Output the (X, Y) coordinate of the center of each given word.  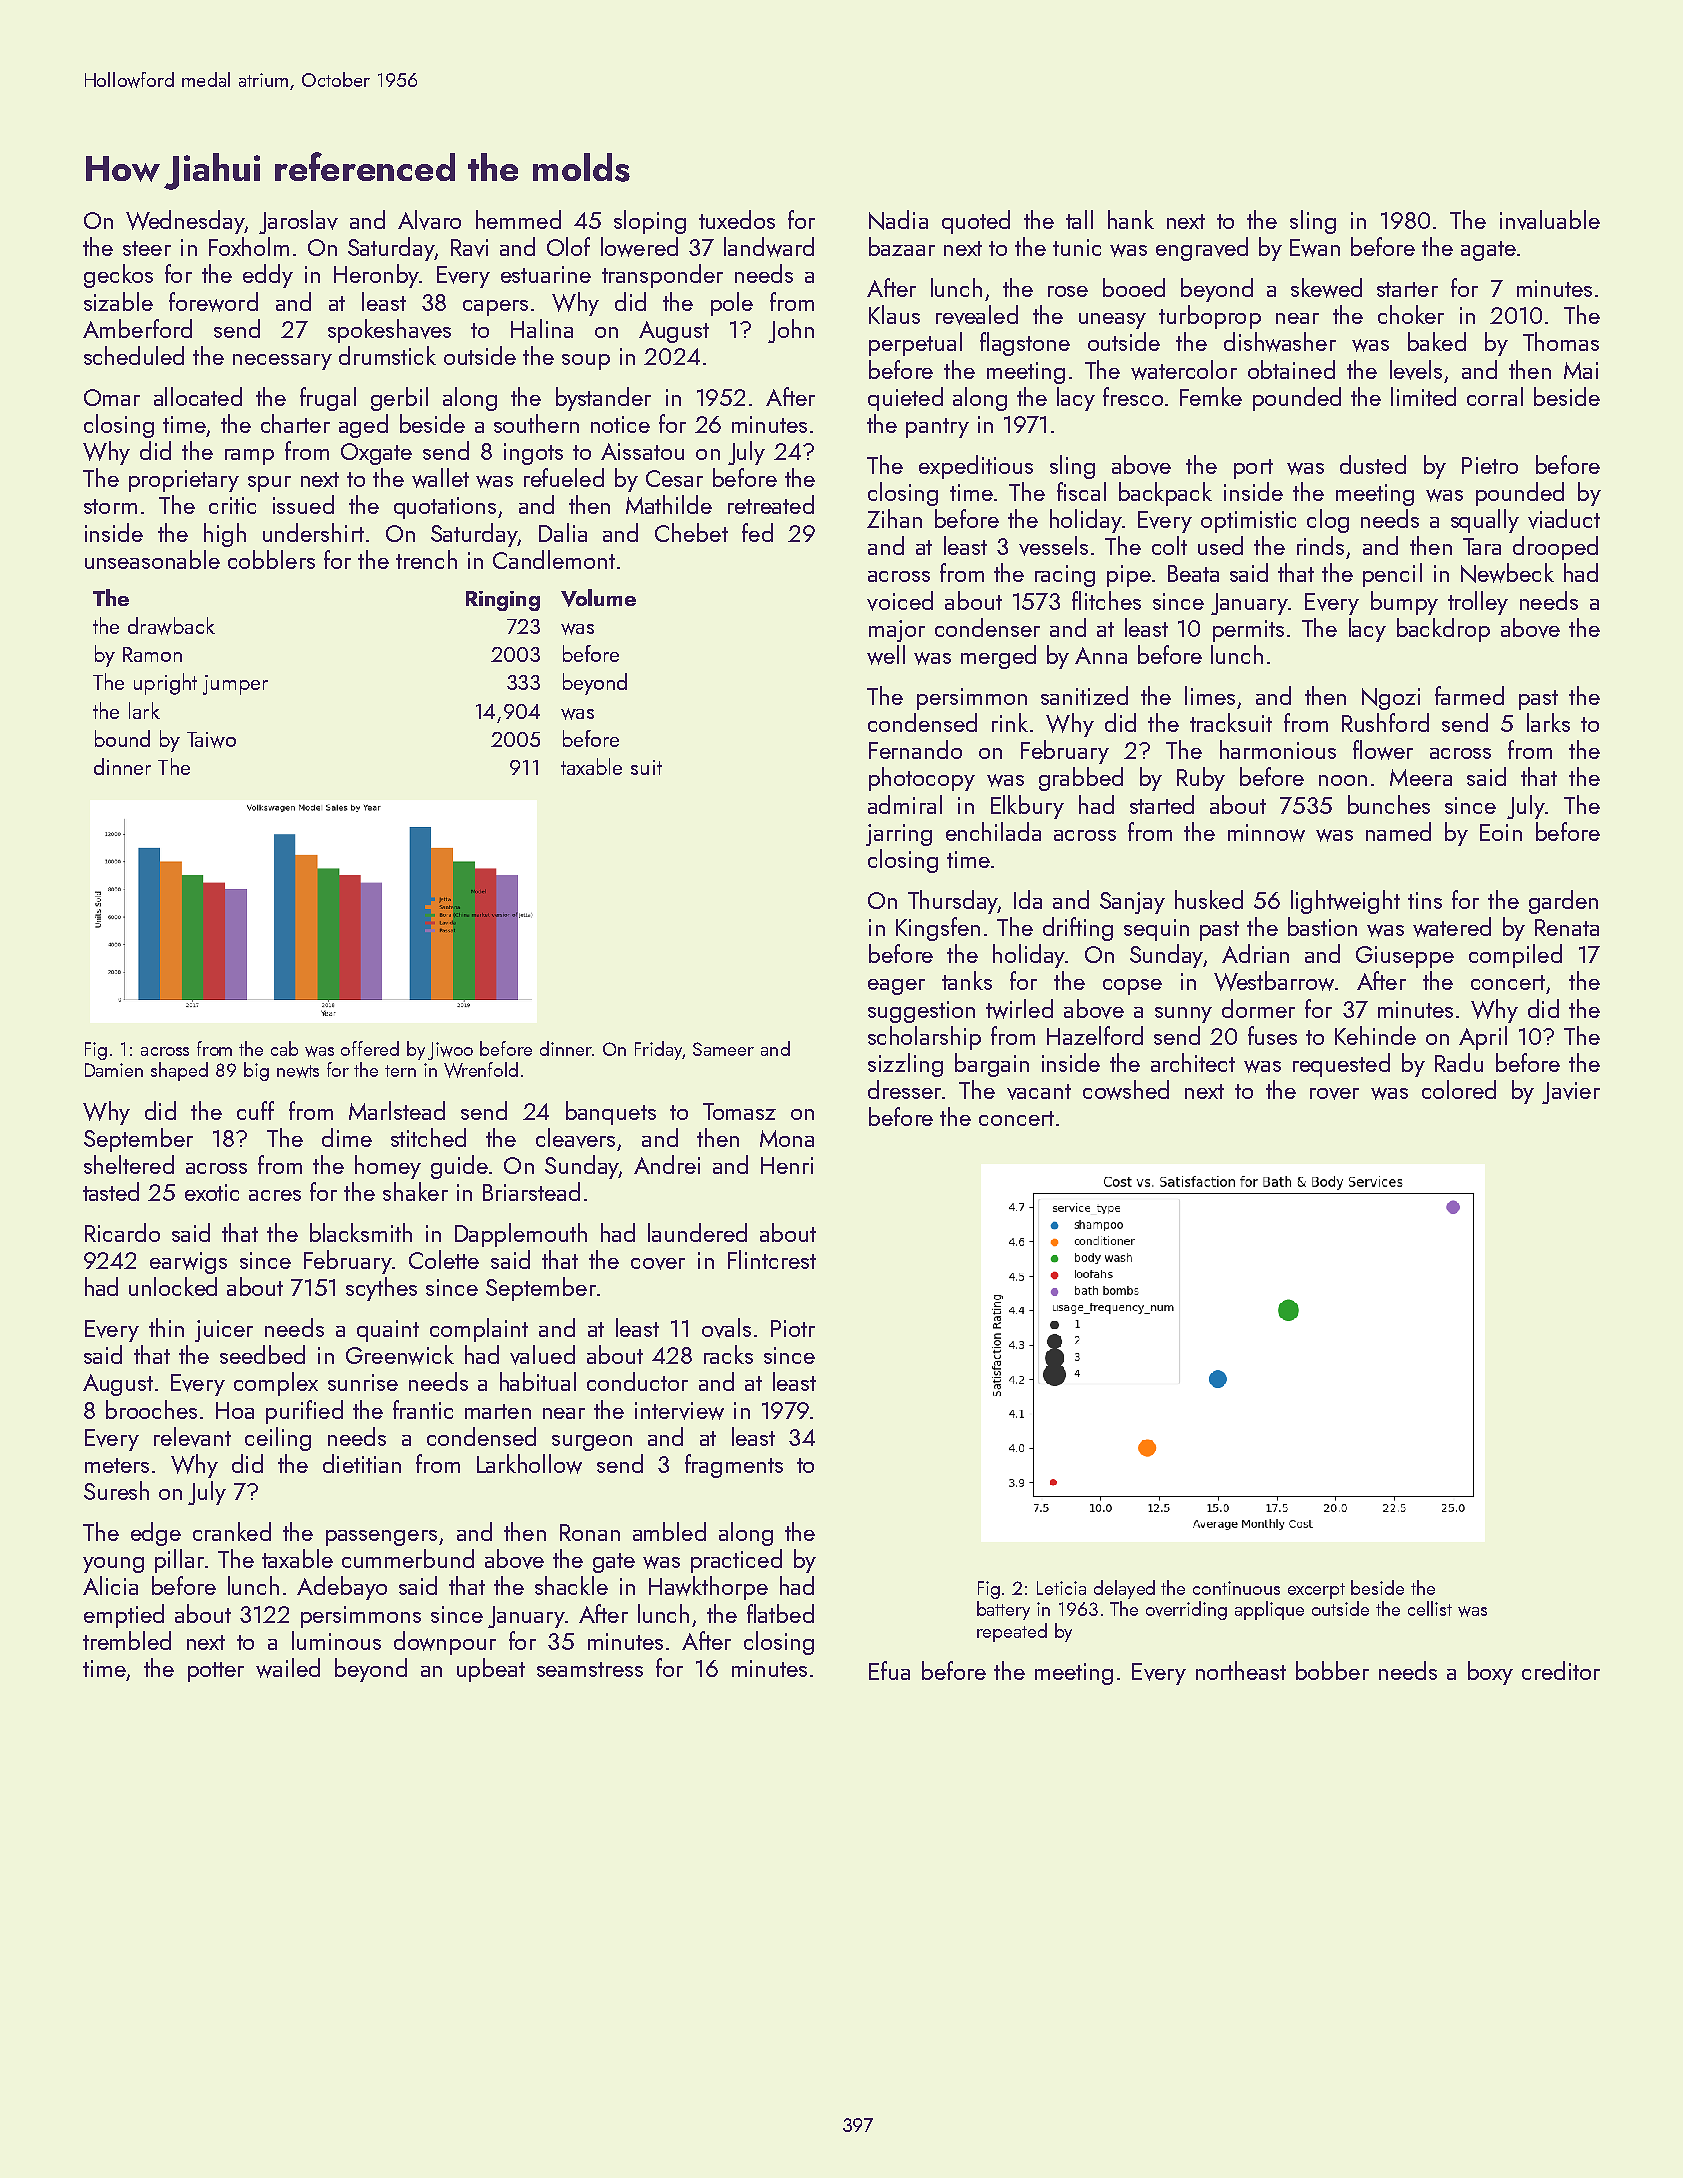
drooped (1555, 548)
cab (284, 1048)
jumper (235, 685)
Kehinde (1375, 1035)
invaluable (1550, 220)
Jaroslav (298, 222)
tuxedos (737, 219)
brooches (151, 1409)
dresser (904, 1089)
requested (1341, 1065)
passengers (381, 1538)
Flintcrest (772, 1259)
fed (757, 532)
